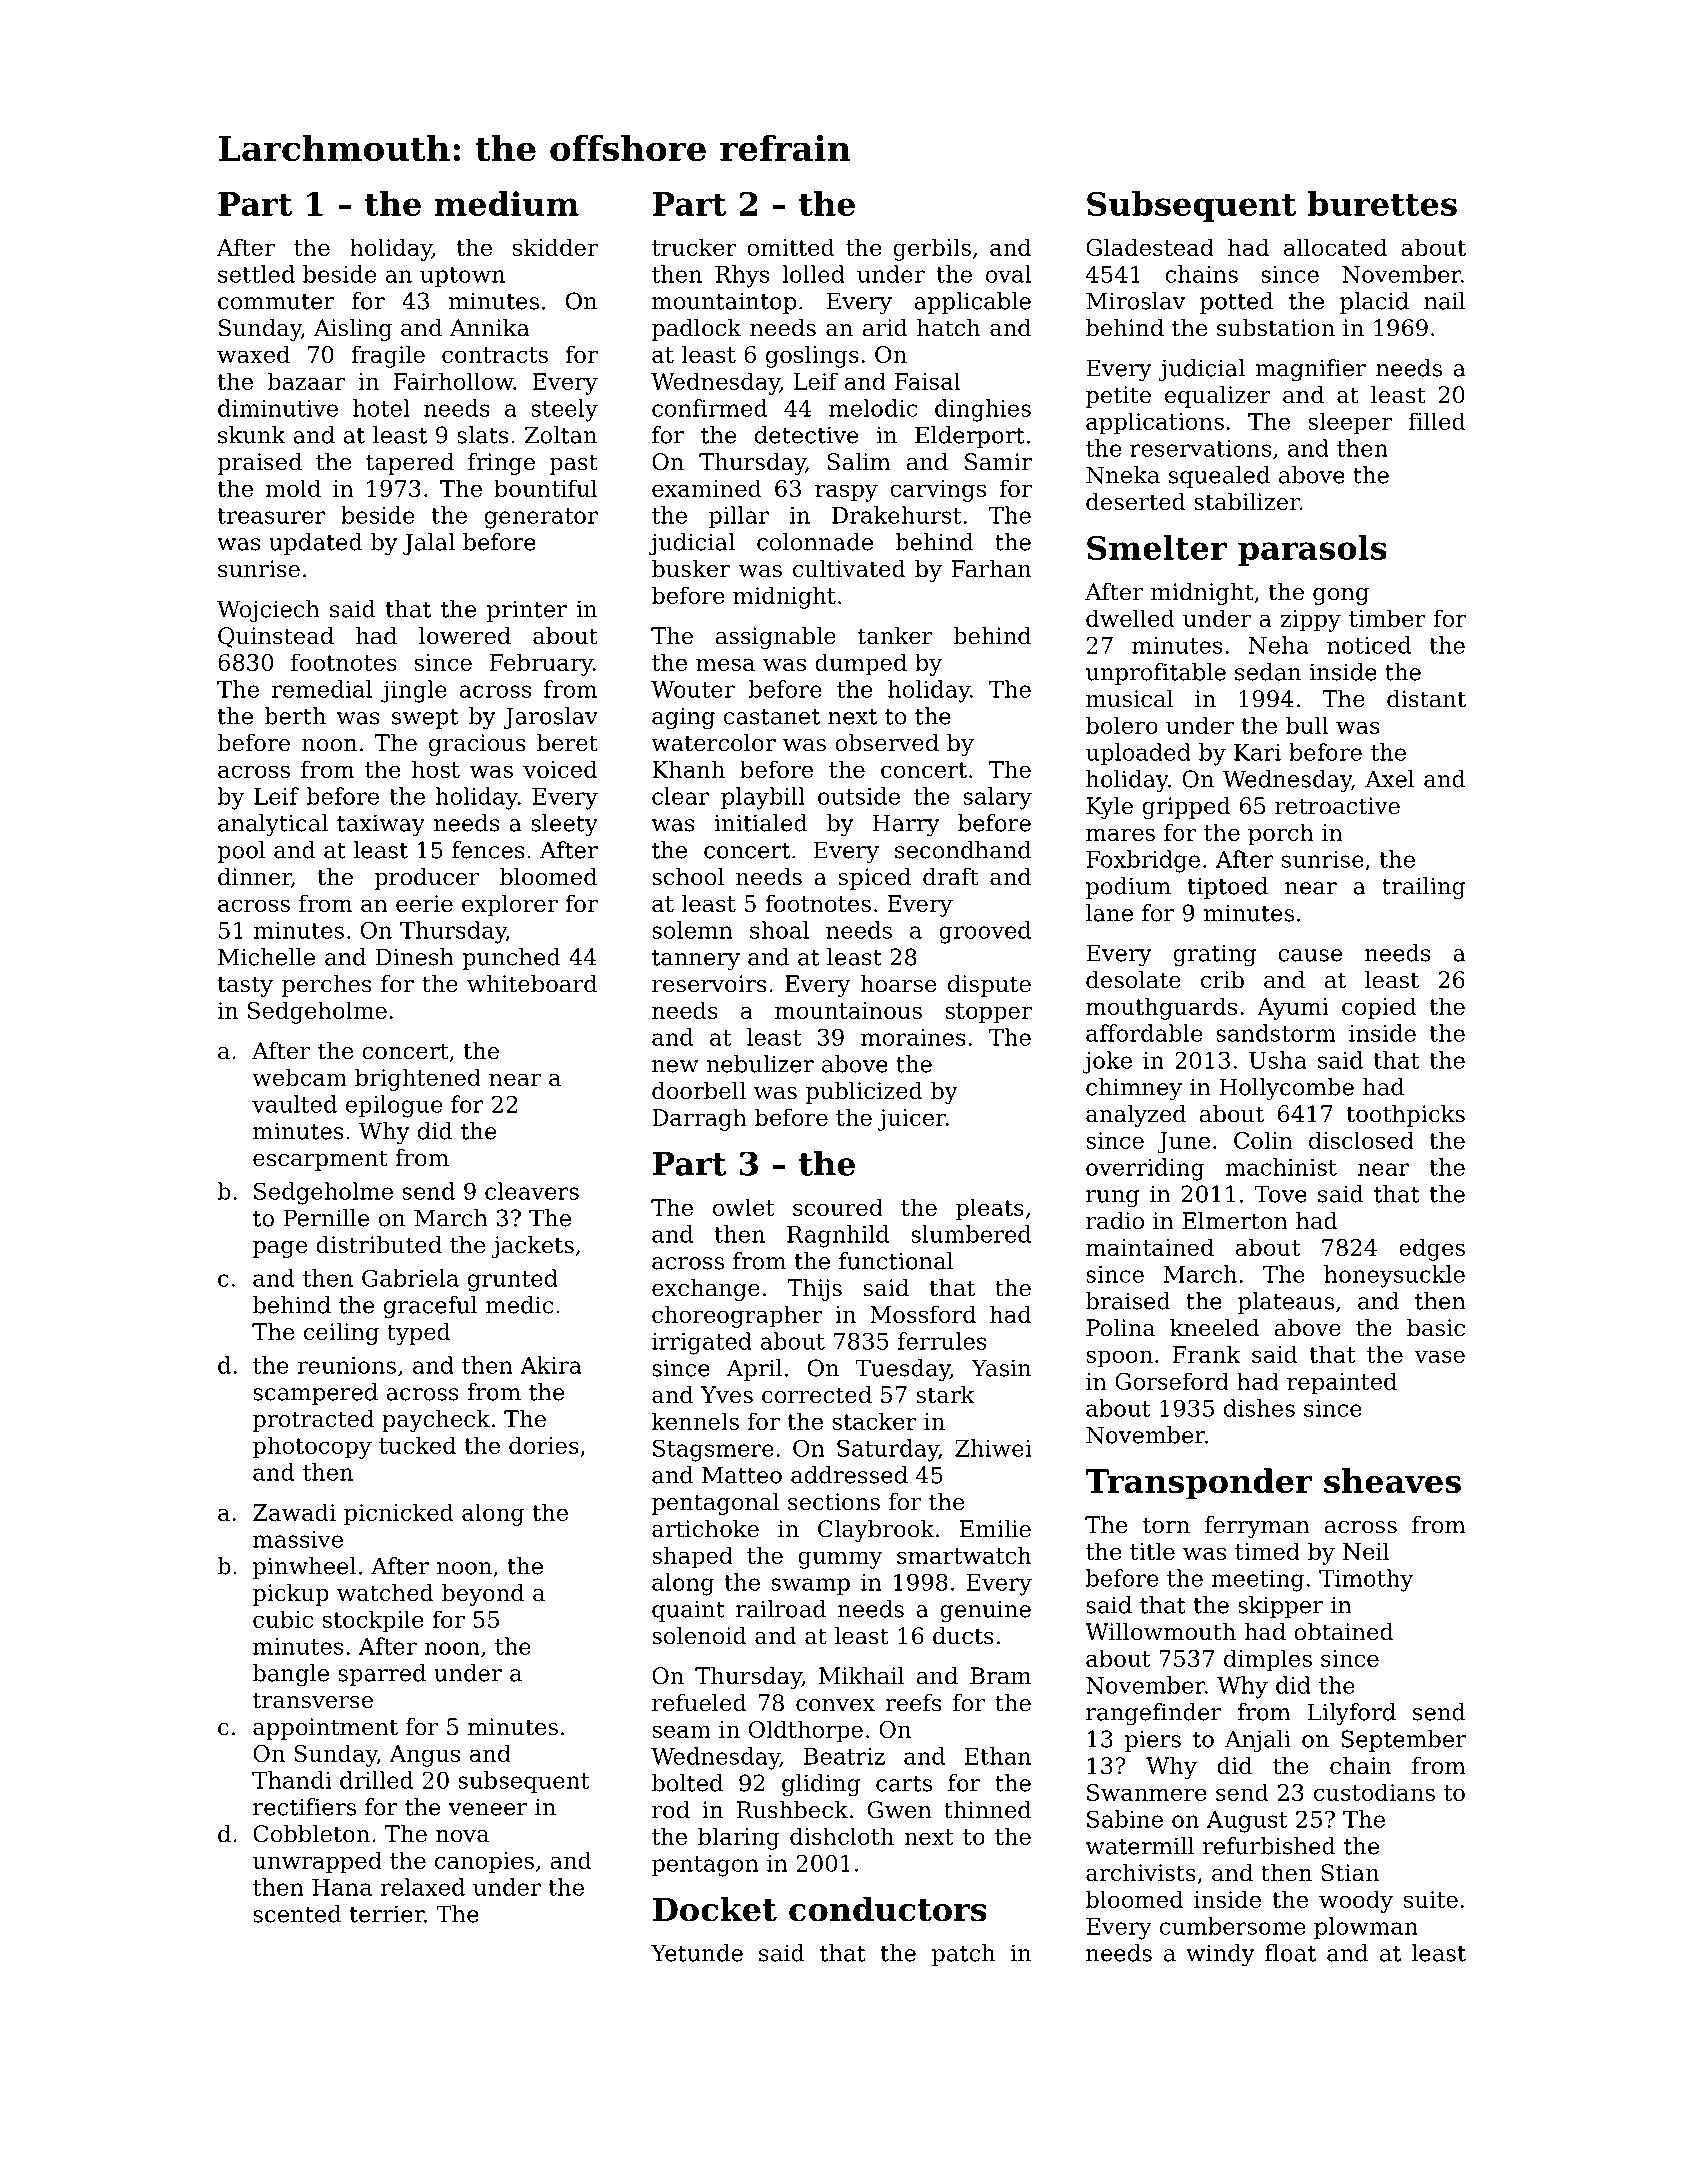 The image size is (1683, 2178). What do you see at coordinates (506, 203) in the document?
I see `medium` at bounding box center [506, 203].
